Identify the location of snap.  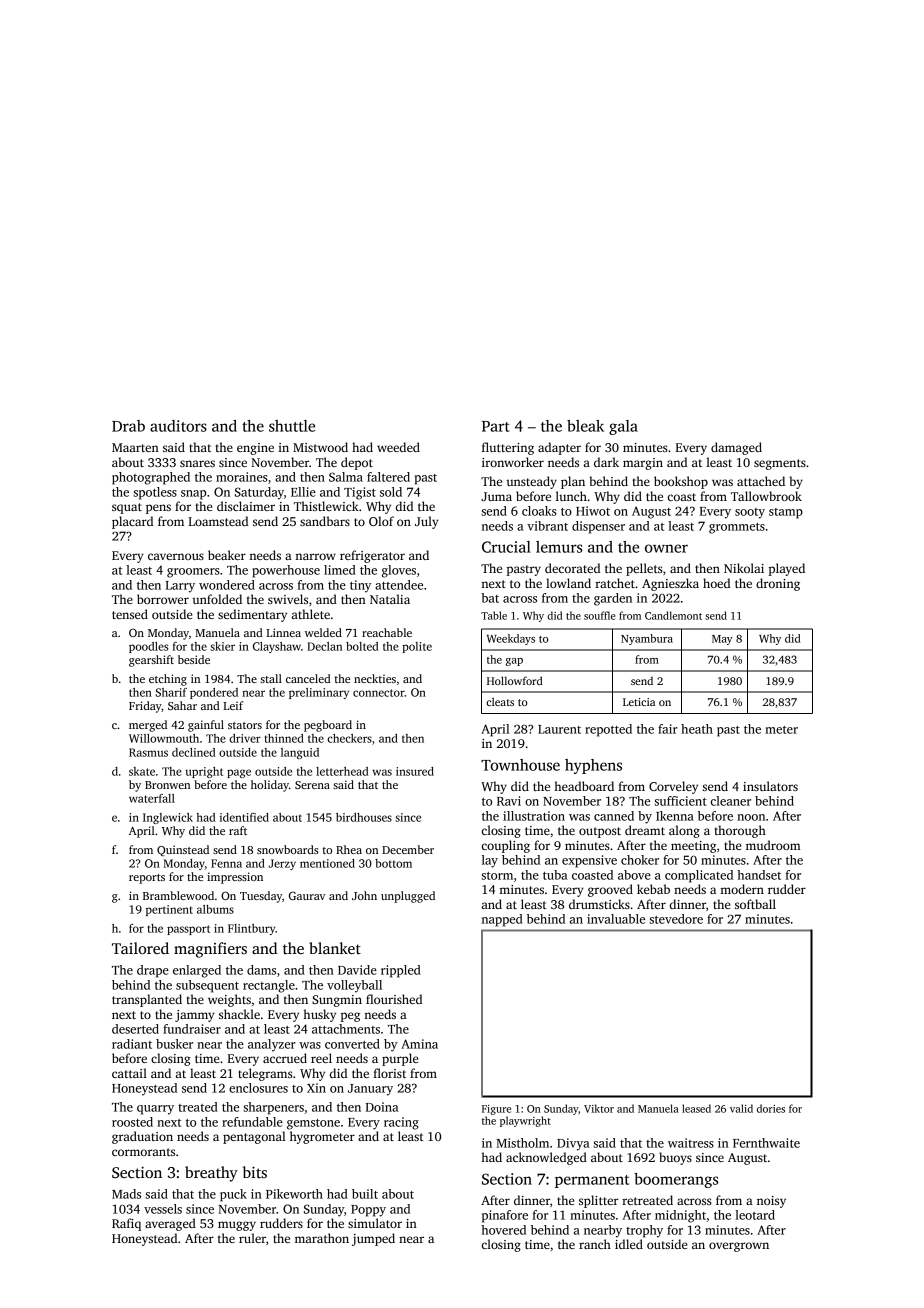
(193, 495).
